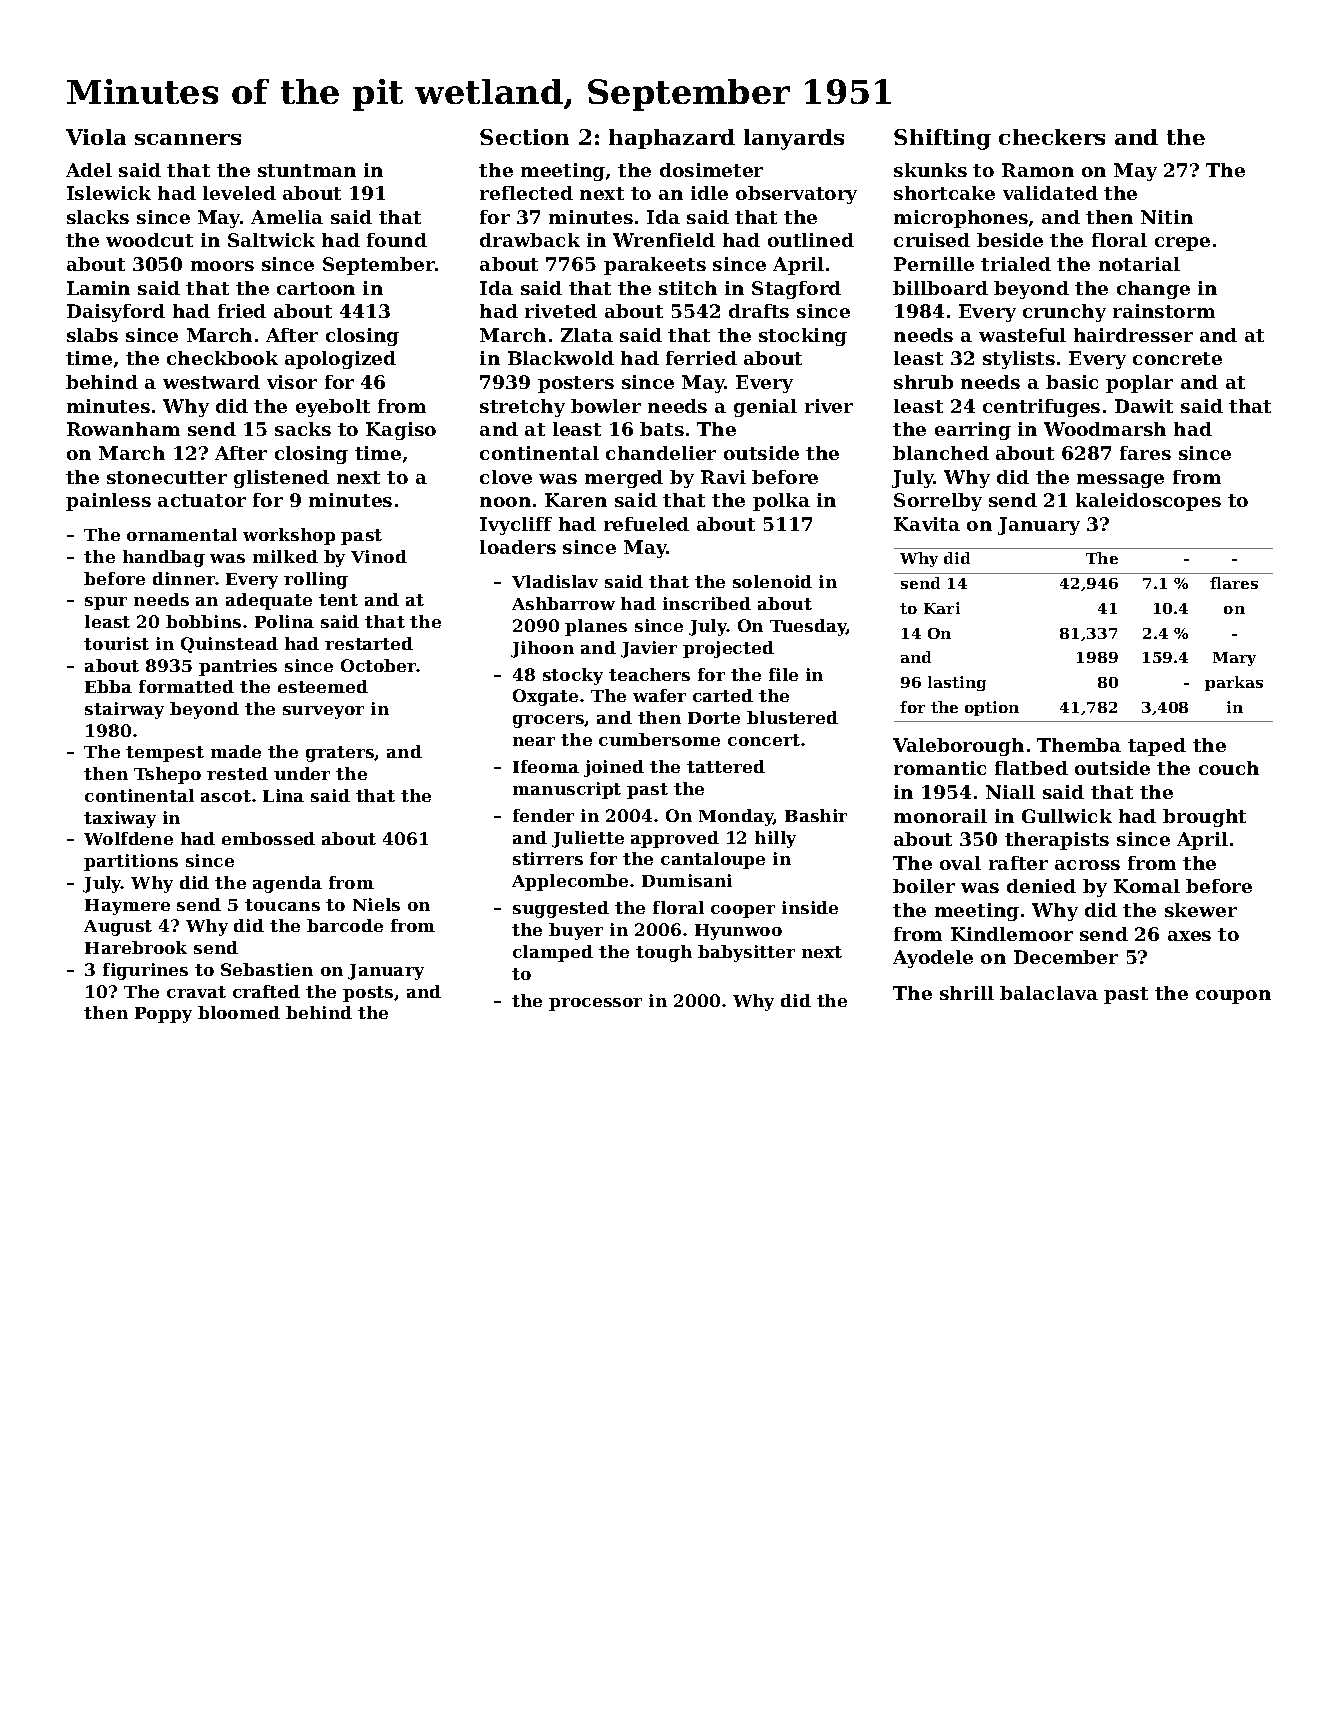 Image resolution: width=1339 pixels, height=1733 pixels. Describe the element at coordinates (967, 993) in the screenshot. I see `shrill` at that location.
